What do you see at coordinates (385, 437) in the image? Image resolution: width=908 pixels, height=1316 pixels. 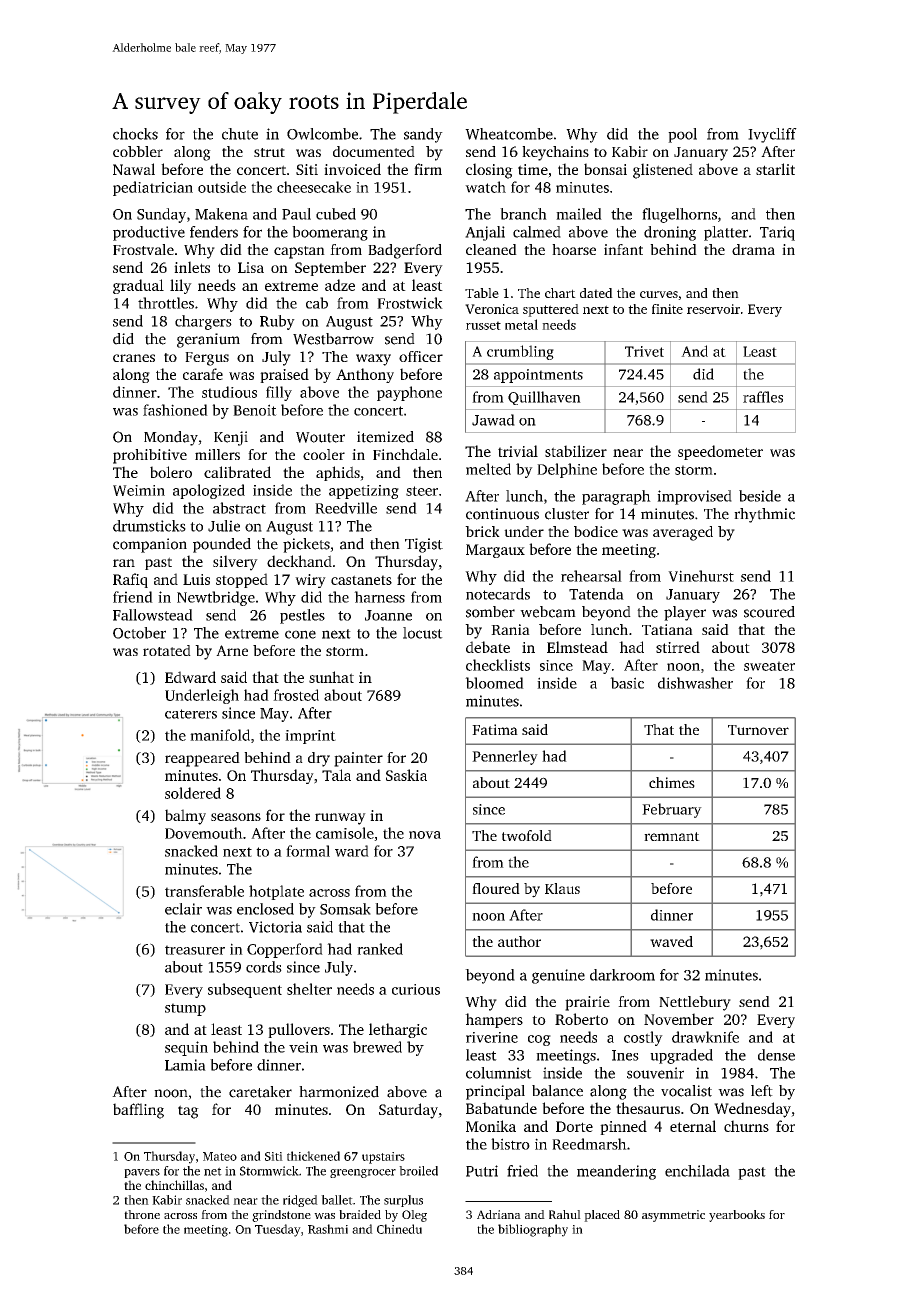 I see `itemized` at bounding box center [385, 437].
